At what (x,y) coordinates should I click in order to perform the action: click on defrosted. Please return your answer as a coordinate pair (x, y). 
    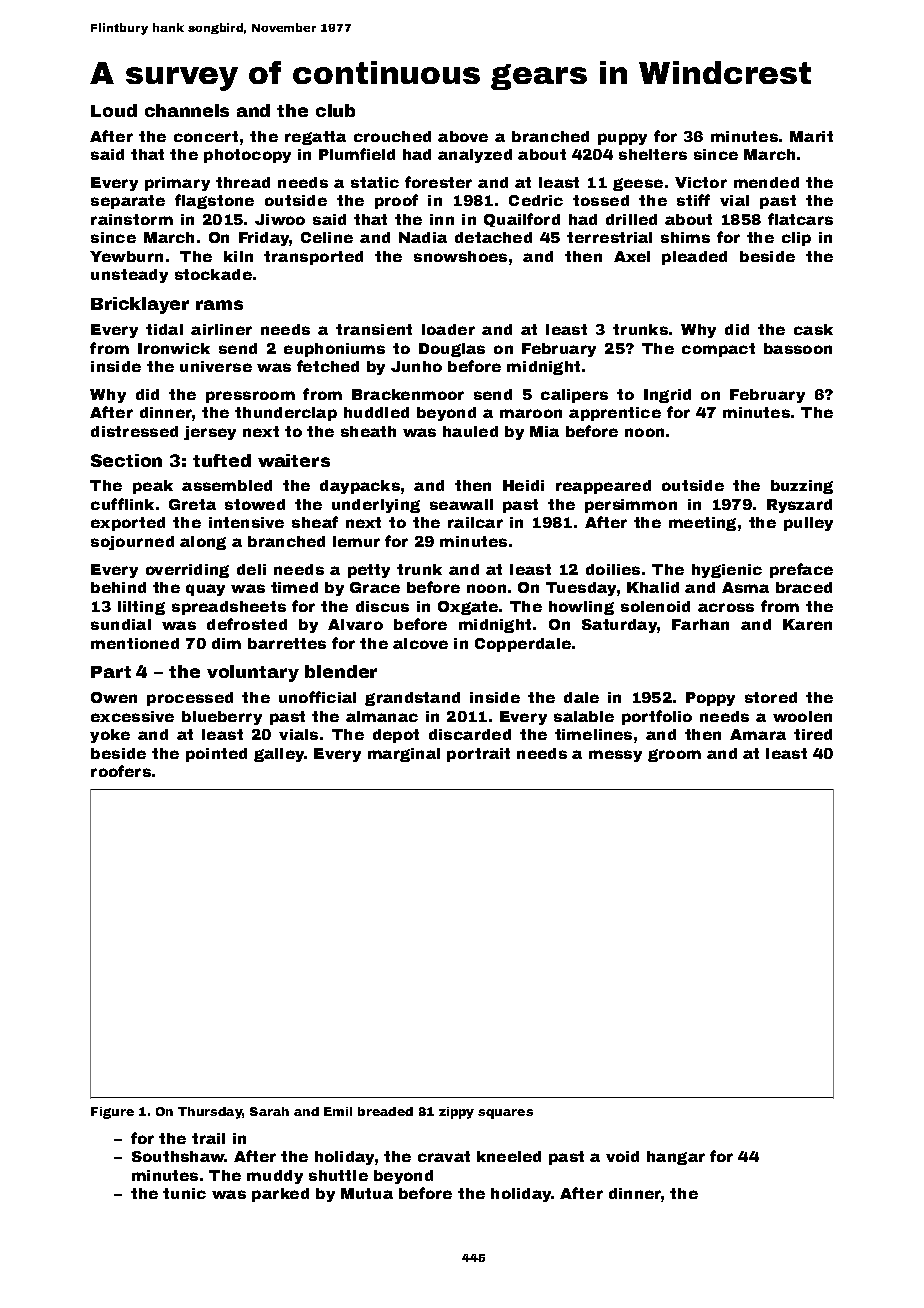
    Looking at the image, I should click on (247, 624).
